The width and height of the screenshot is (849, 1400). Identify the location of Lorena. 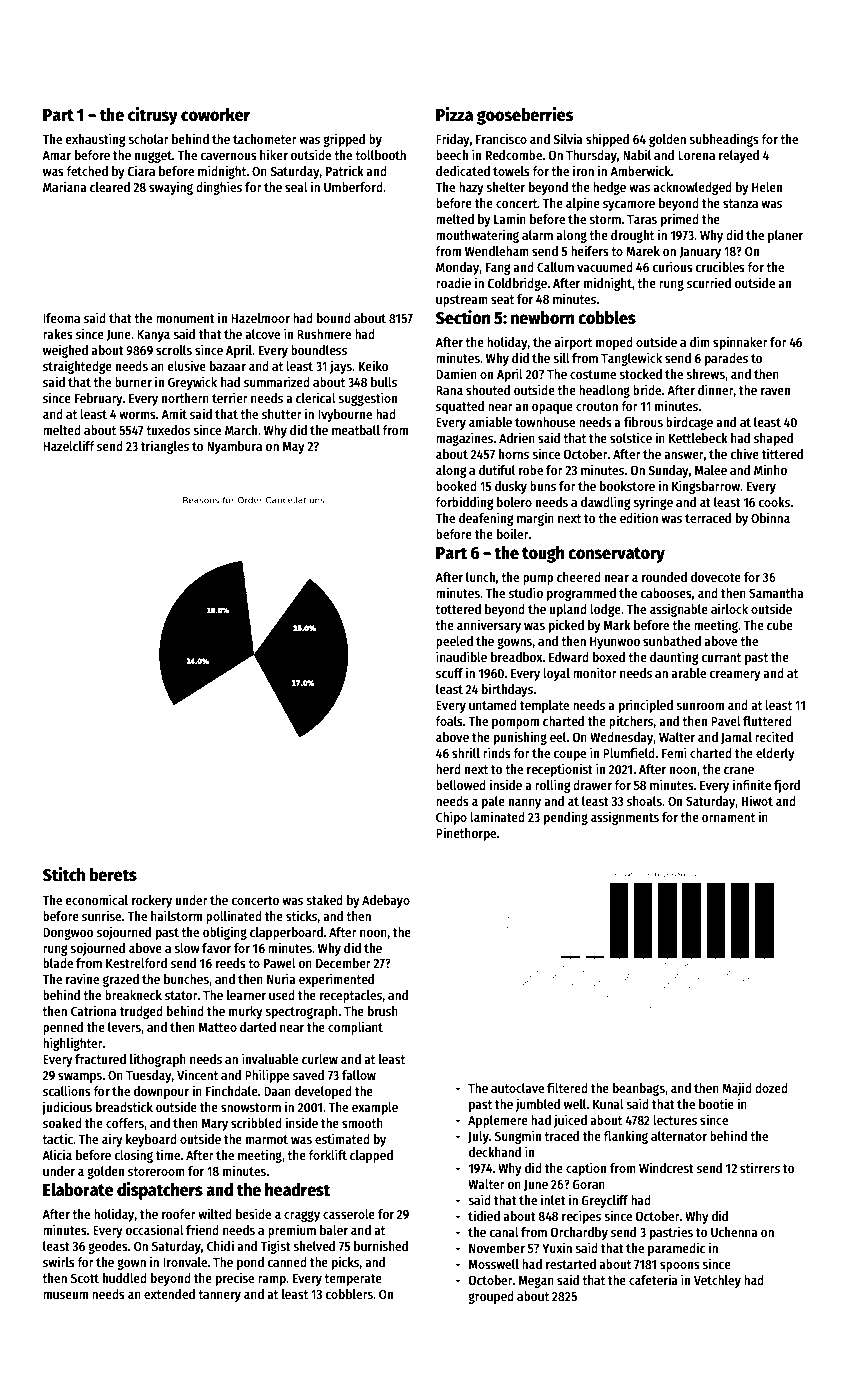
(696, 155).
